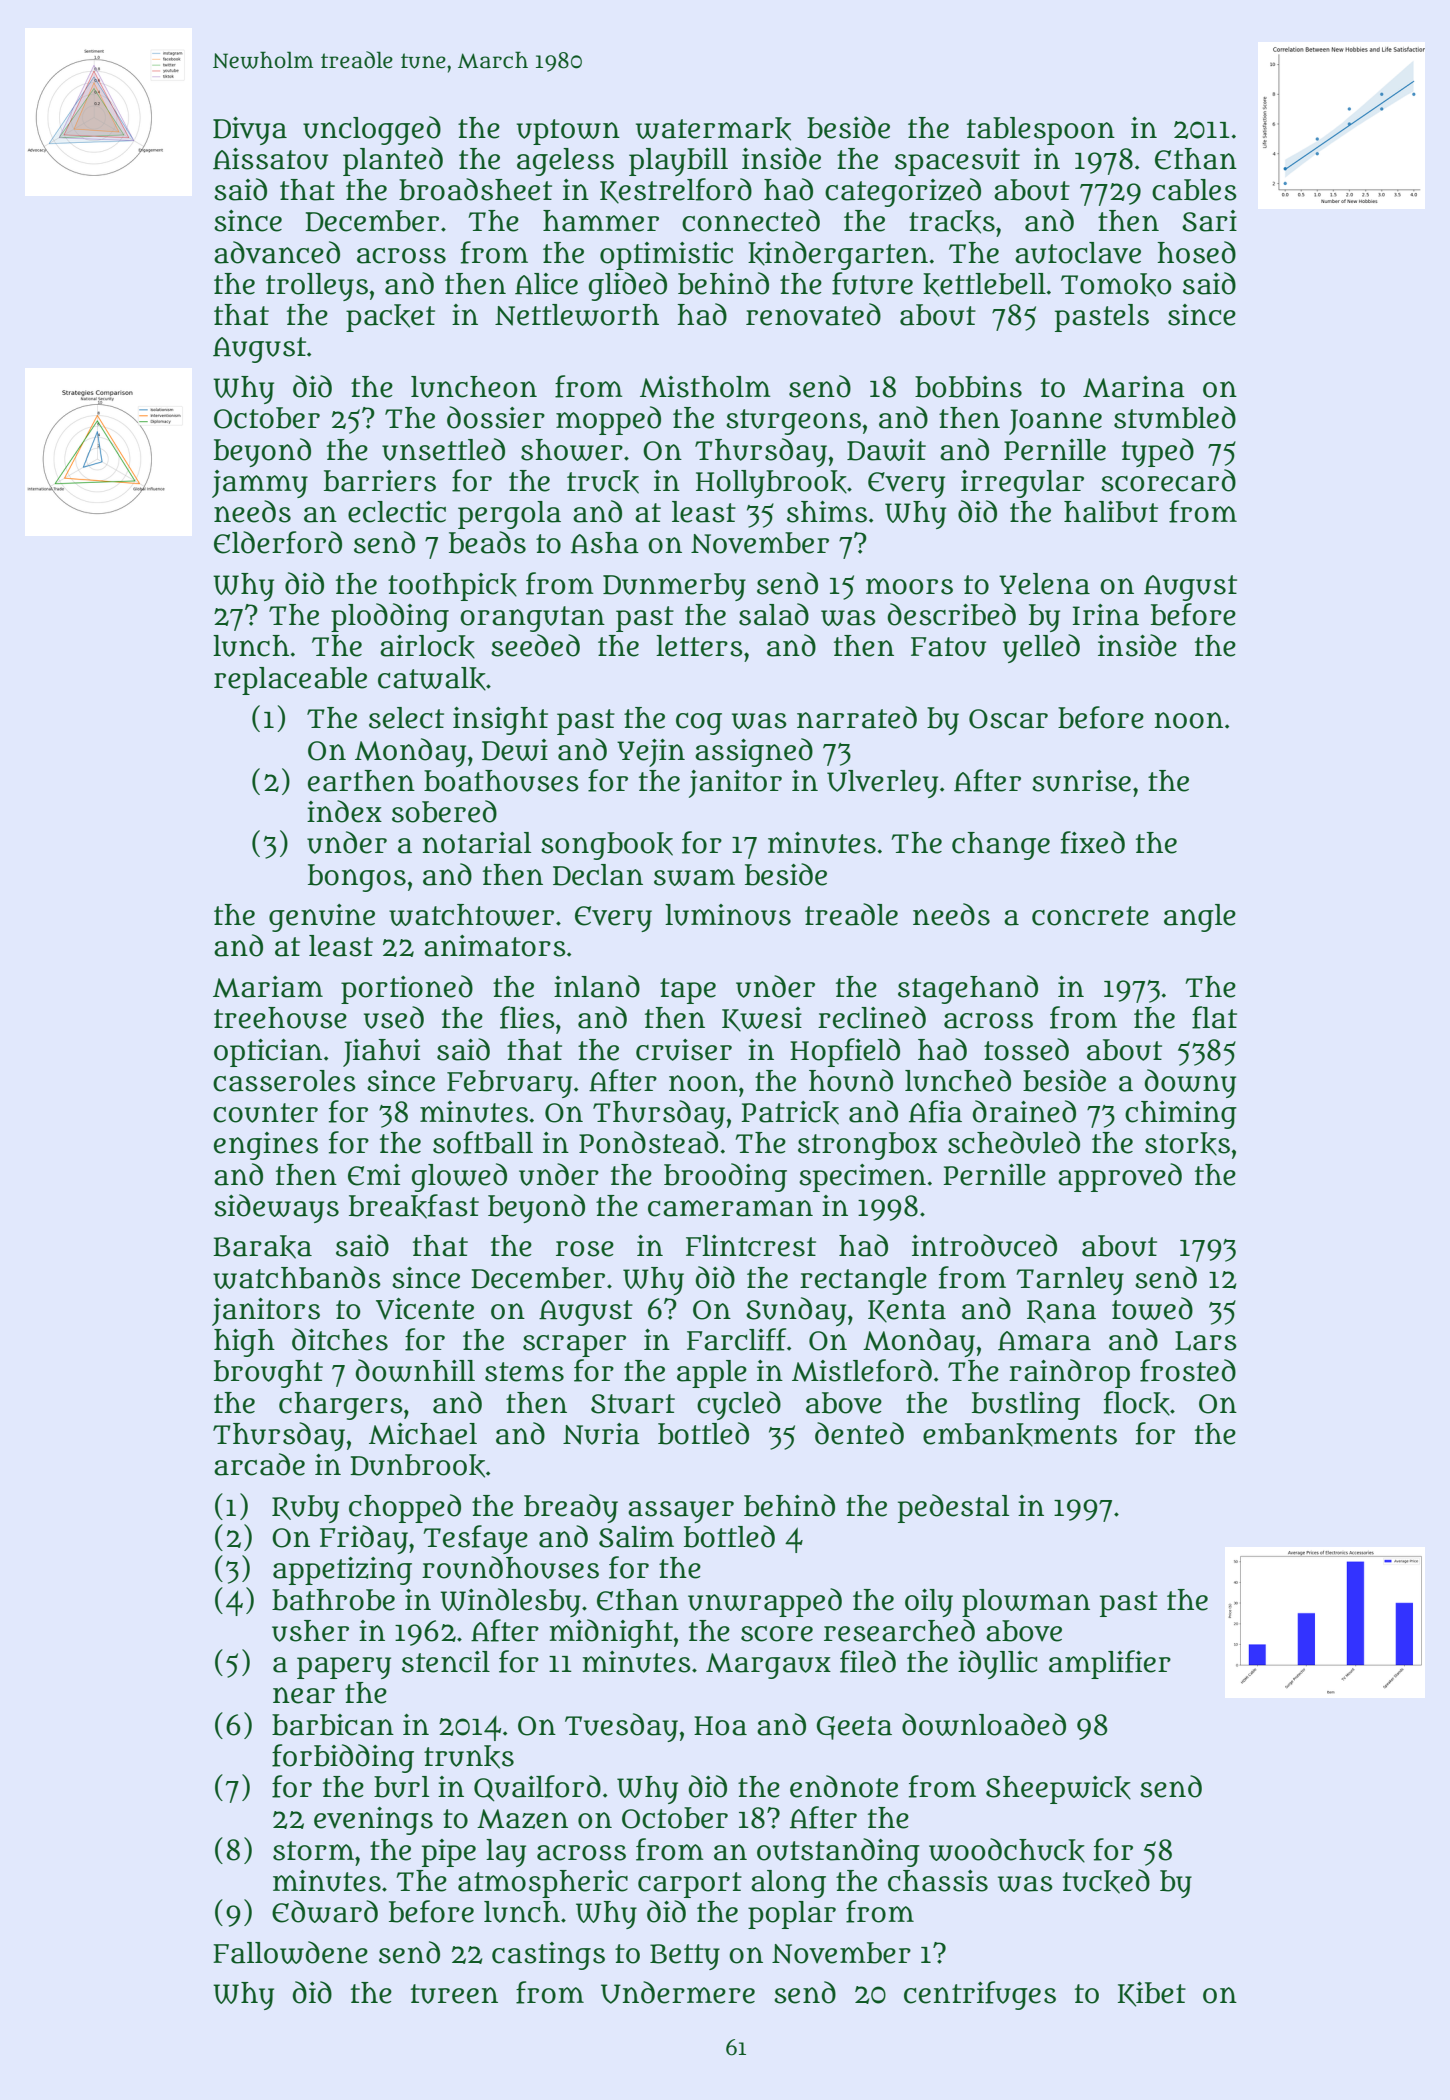 The width and height of the page is (1450, 2100). Describe the element at coordinates (1058, 1790) in the page. I see `Sheepwick` at that location.
